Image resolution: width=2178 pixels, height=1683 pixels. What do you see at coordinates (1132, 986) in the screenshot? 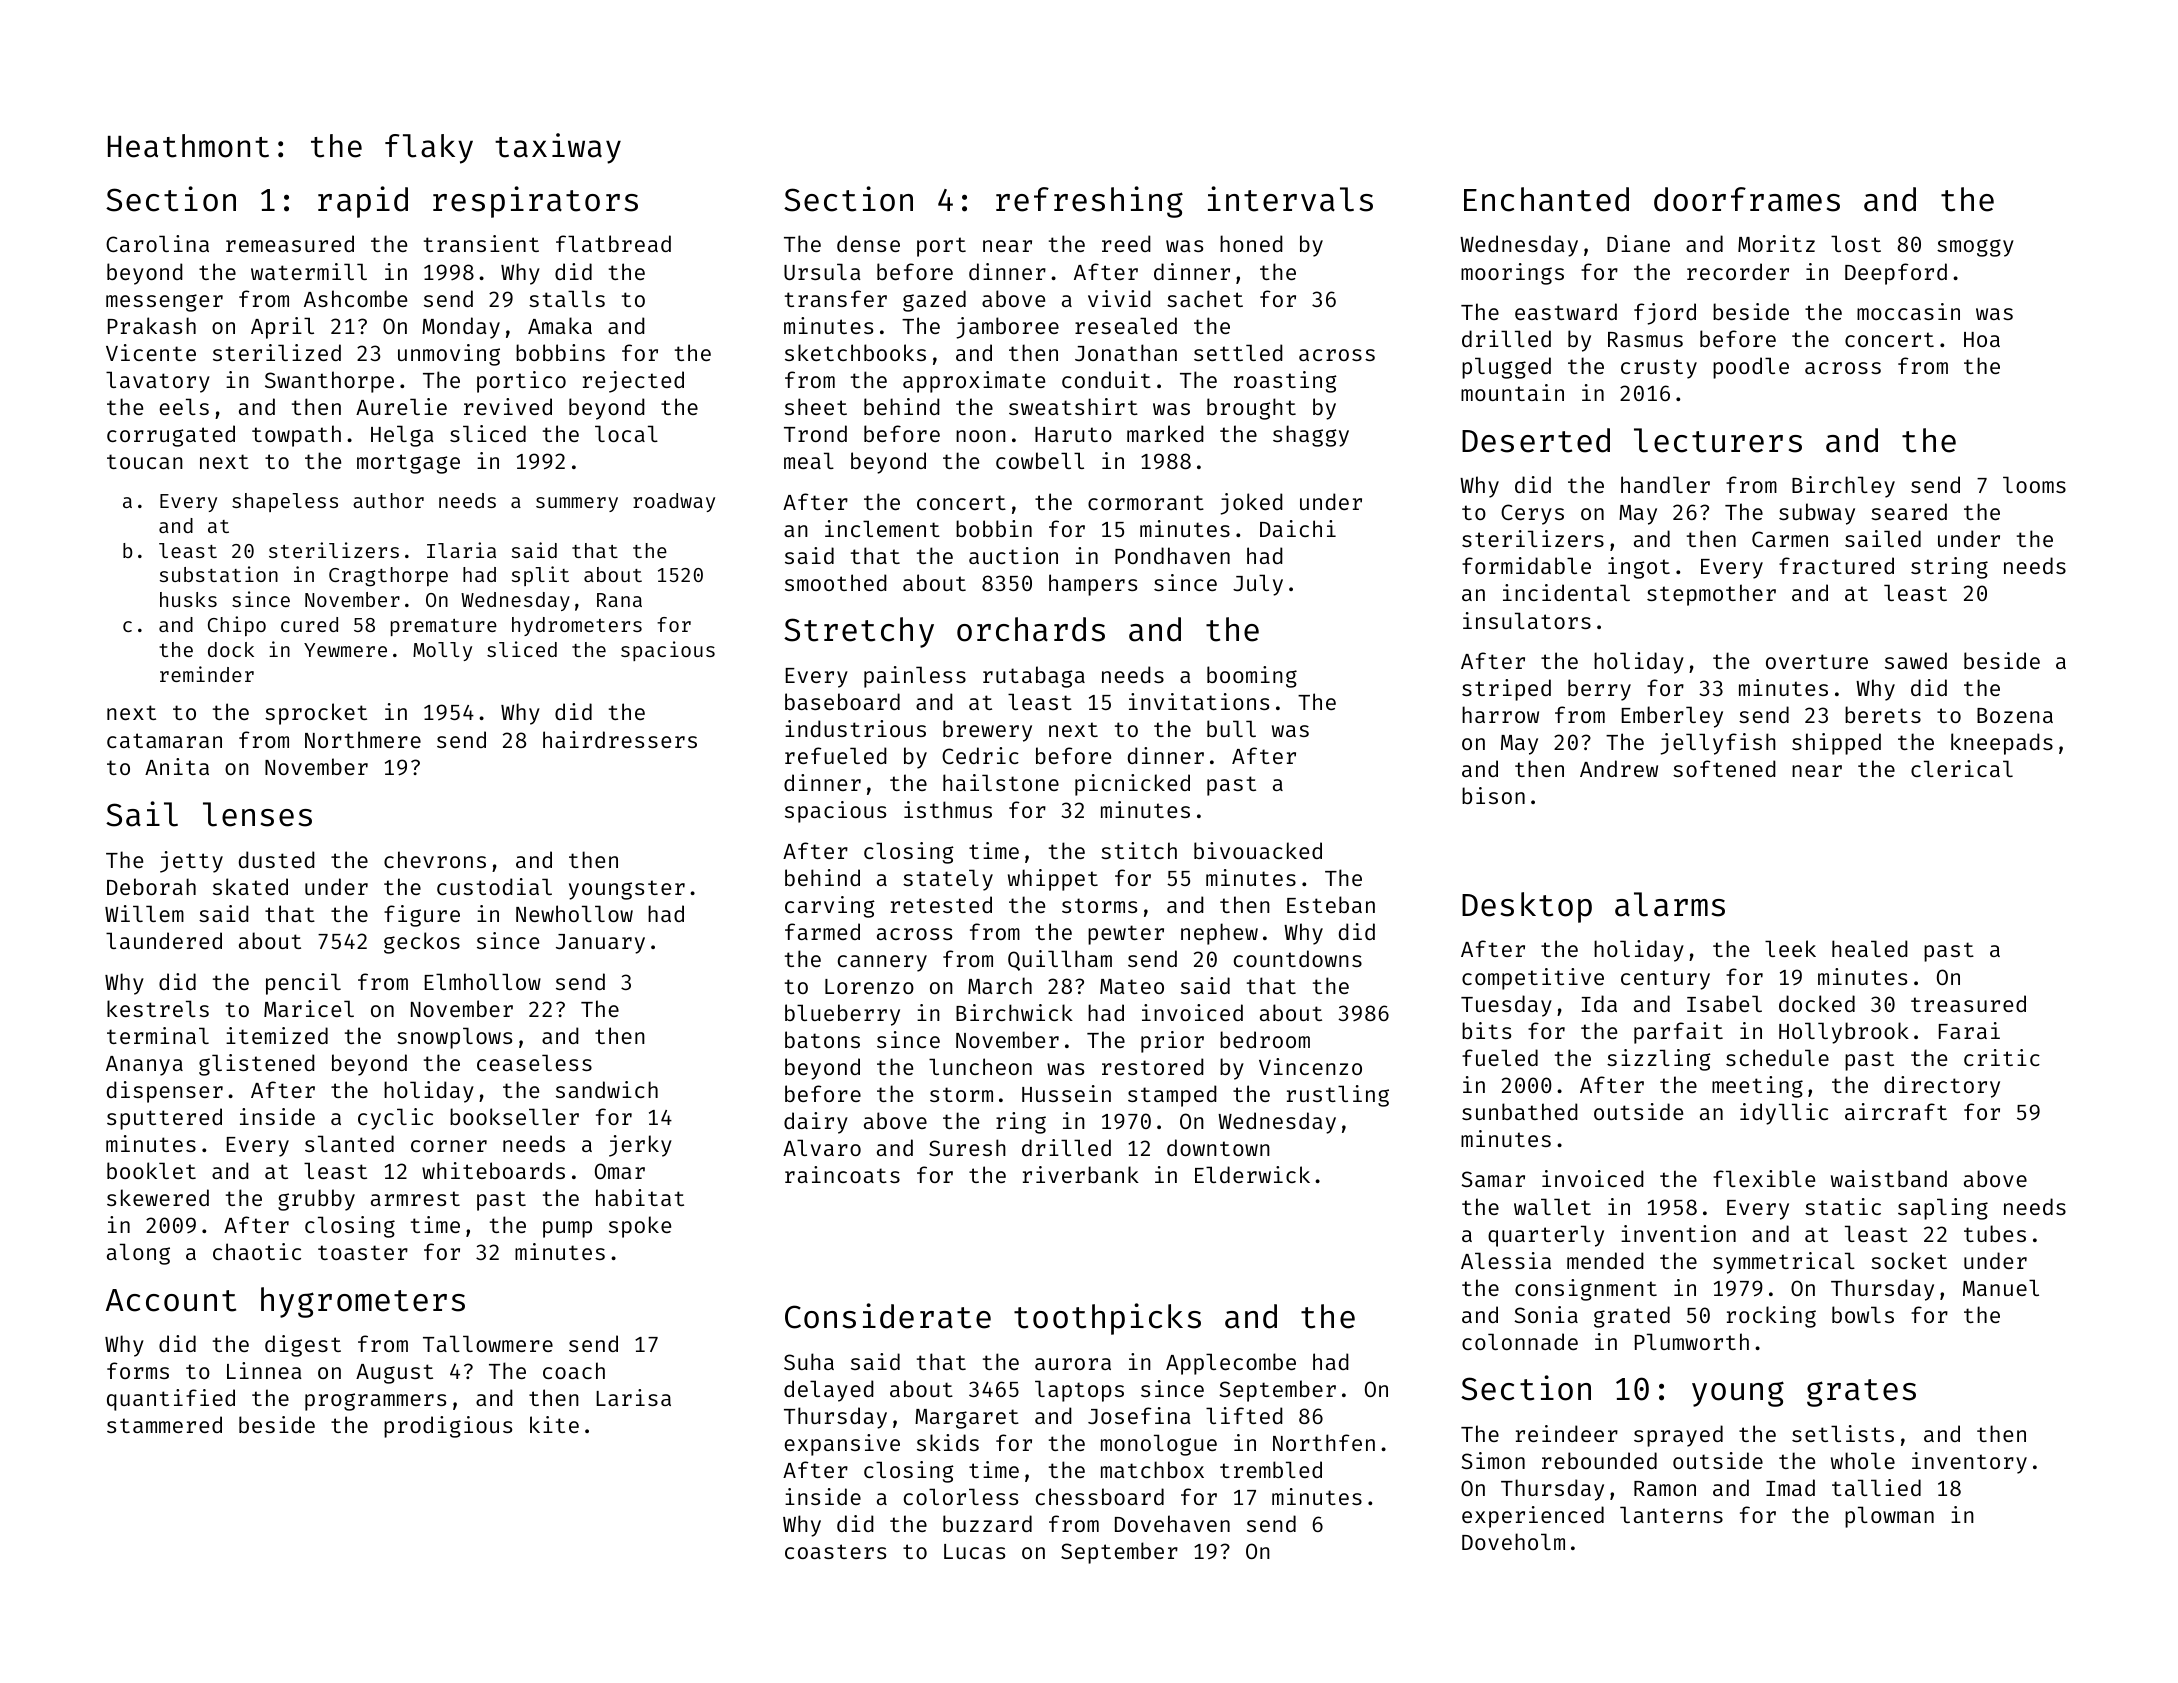
I see `Mateo` at bounding box center [1132, 986].
